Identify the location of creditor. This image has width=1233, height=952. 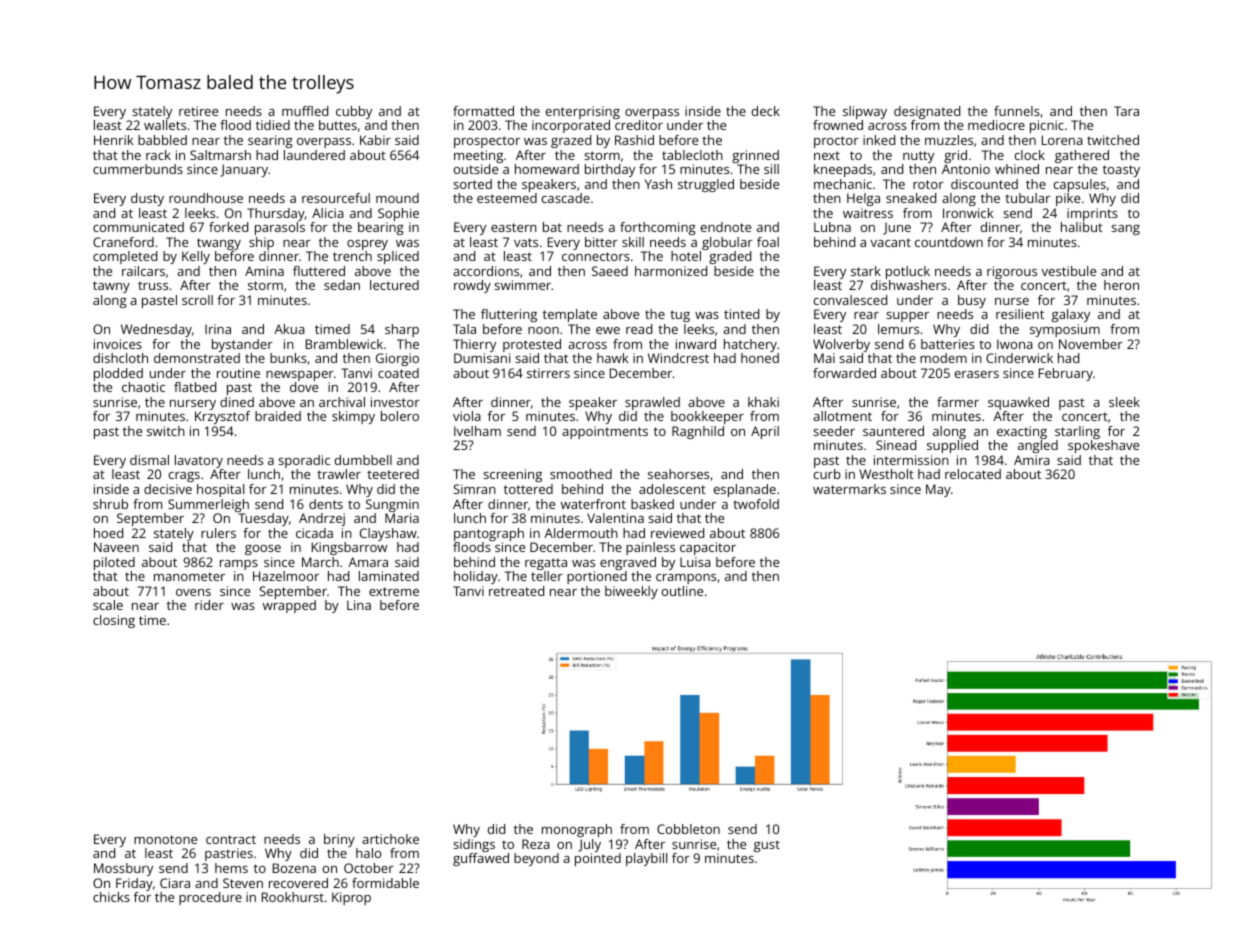
(639, 125).
